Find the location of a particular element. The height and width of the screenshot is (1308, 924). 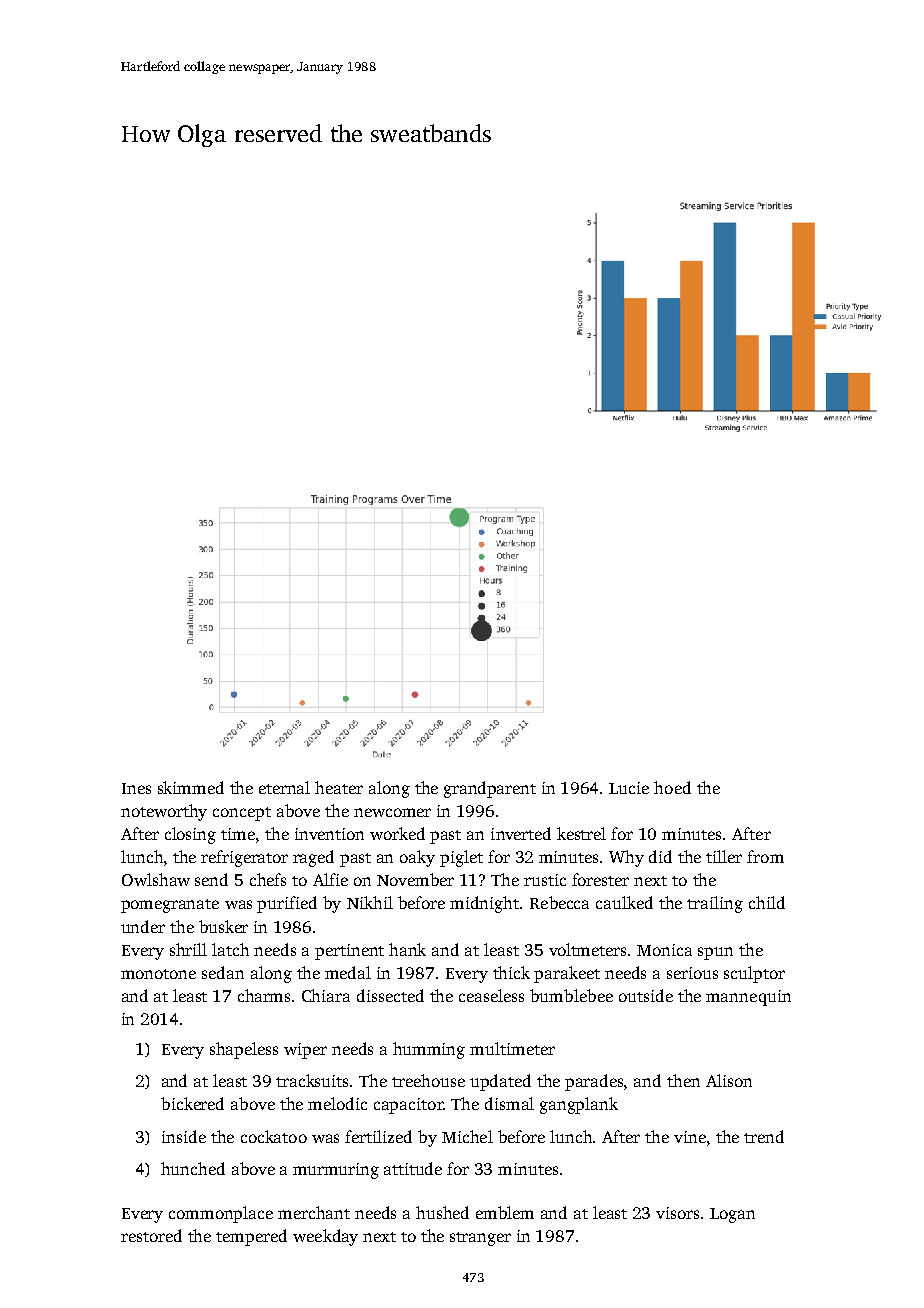

hunched is located at coordinates (193, 1168).
